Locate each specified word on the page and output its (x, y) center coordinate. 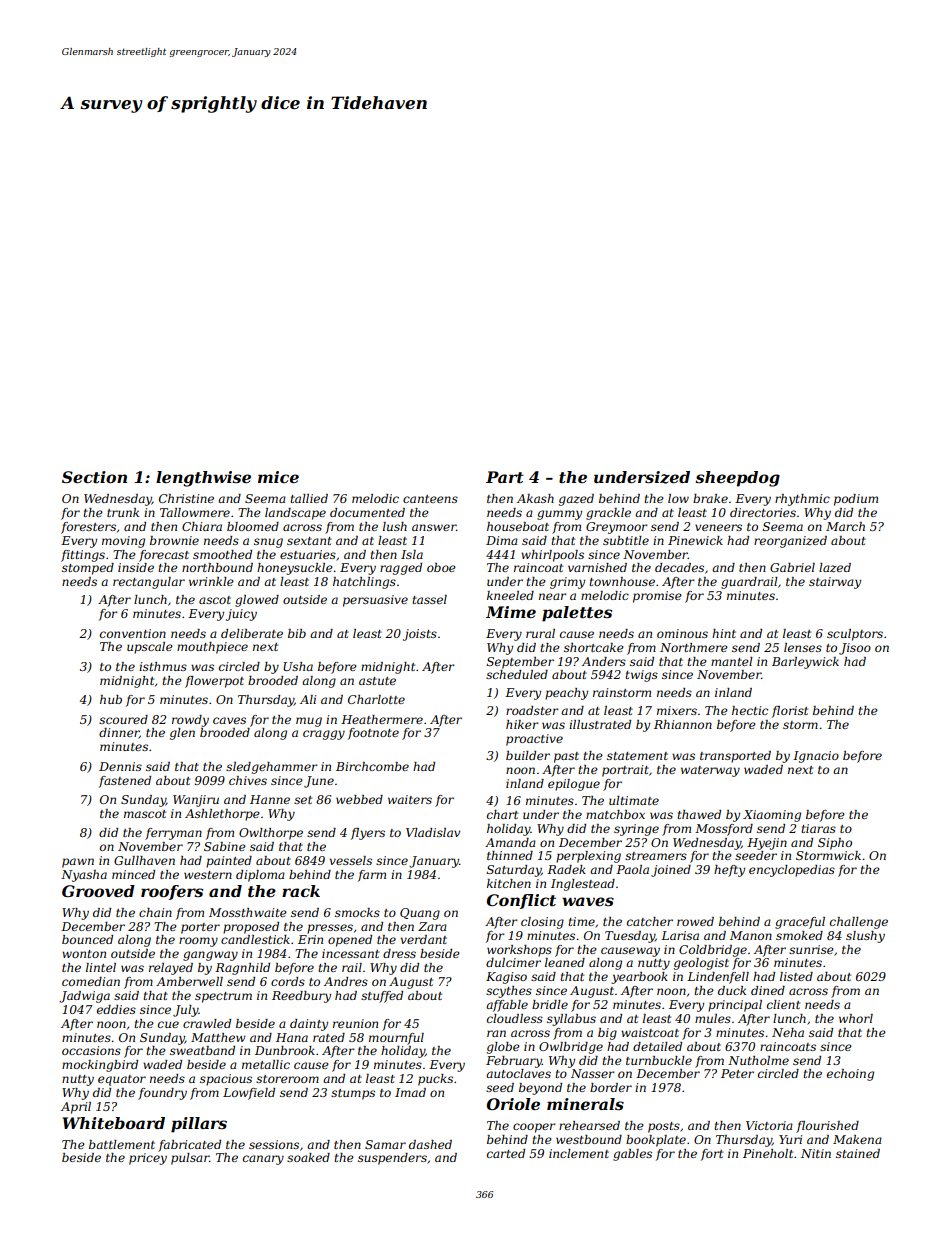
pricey (148, 1159)
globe (503, 1048)
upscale (150, 648)
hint (724, 633)
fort (712, 1155)
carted (506, 1153)
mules (713, 1018)
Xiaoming (772, 816)
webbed (359, 799)
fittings (83, 556)
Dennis (120, 766)
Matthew (218, 1037)
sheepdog (737, 479)
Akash (535, 498)
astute (377, 681)
